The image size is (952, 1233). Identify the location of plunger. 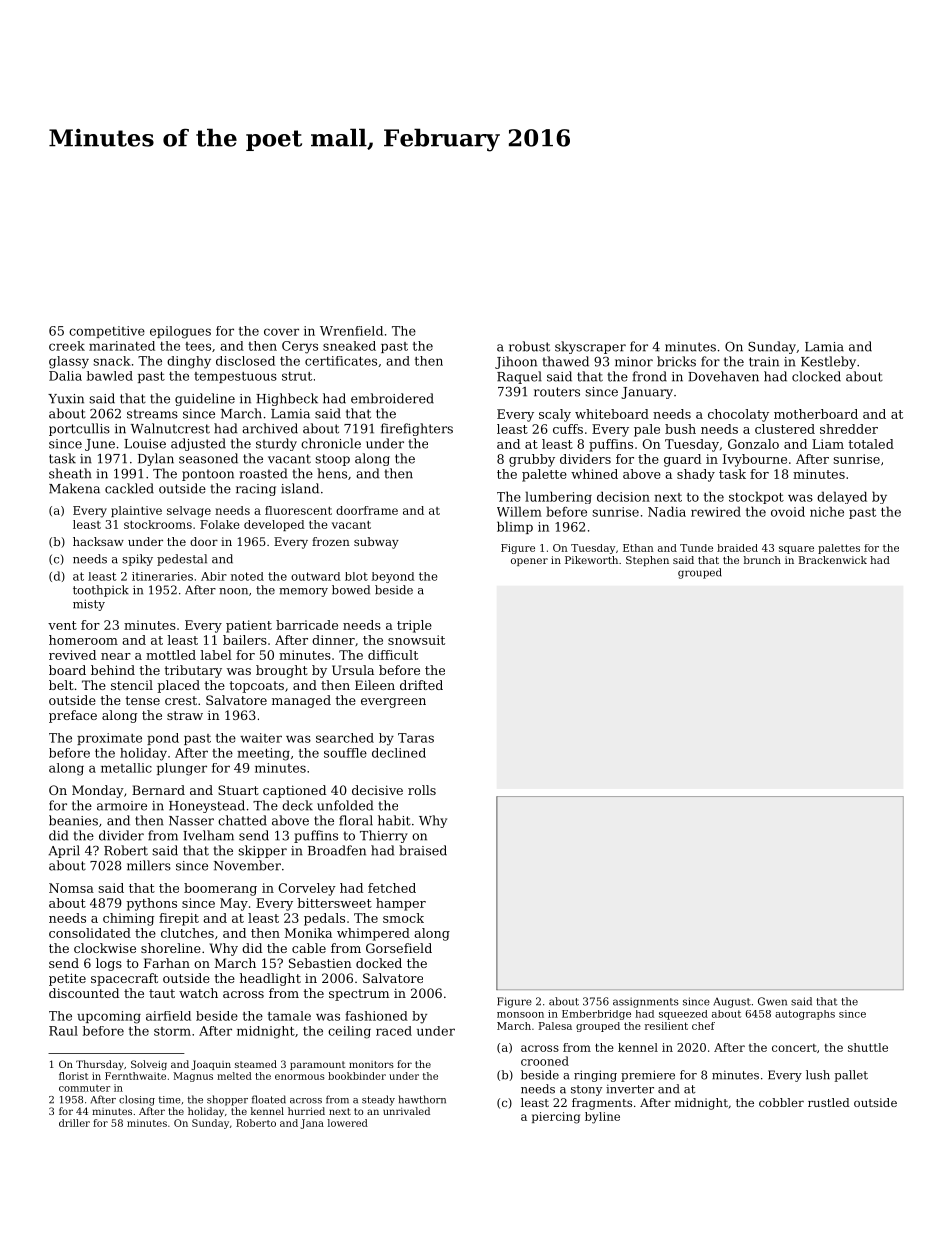
(182, 769).
